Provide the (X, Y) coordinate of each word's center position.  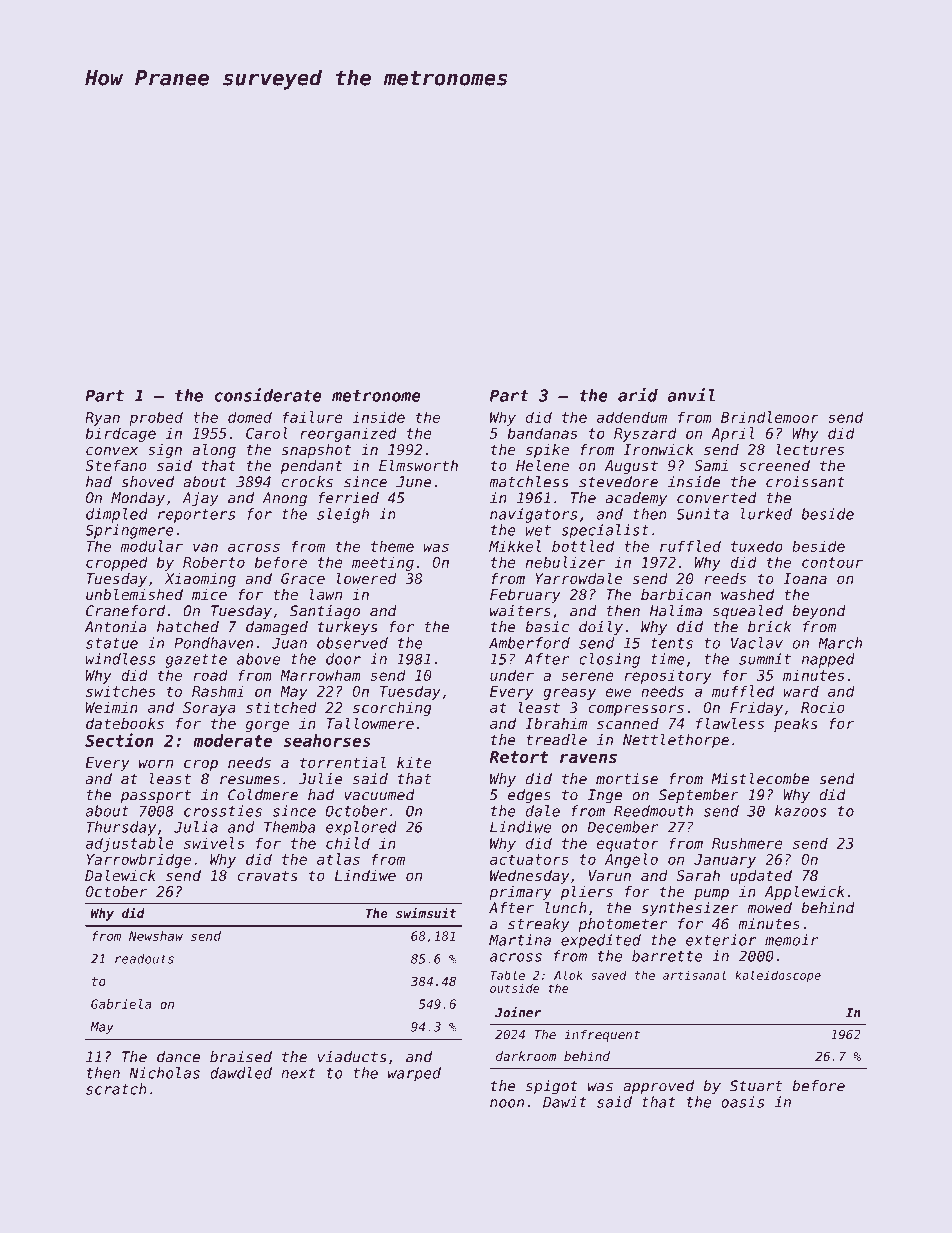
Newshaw (156, 936)
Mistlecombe (760, 779)
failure (313, 417)
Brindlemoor (770, 417)
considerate (268, 395)
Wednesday (530, 877)
